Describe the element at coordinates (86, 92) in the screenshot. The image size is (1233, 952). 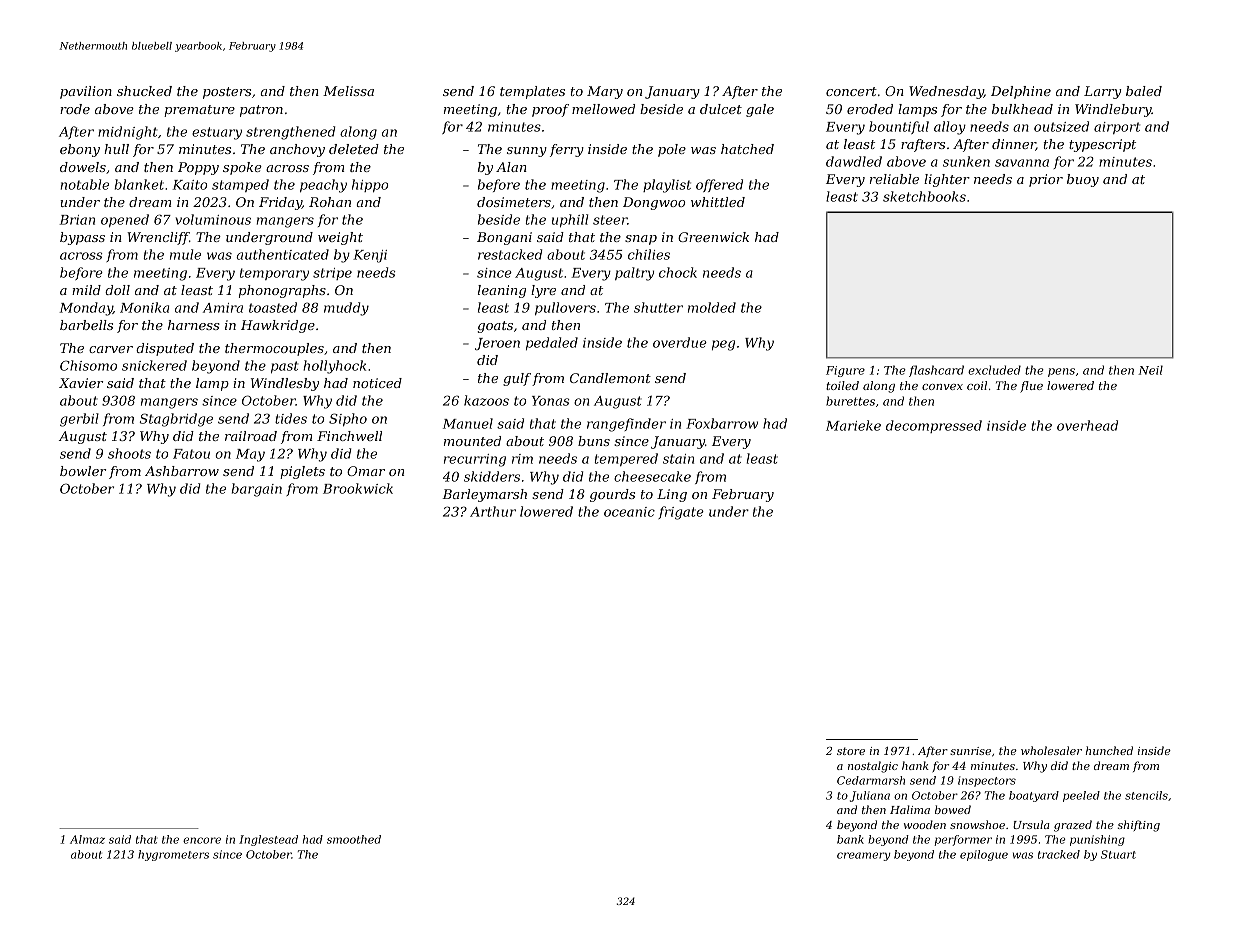
I see `pavilion` at that location.
